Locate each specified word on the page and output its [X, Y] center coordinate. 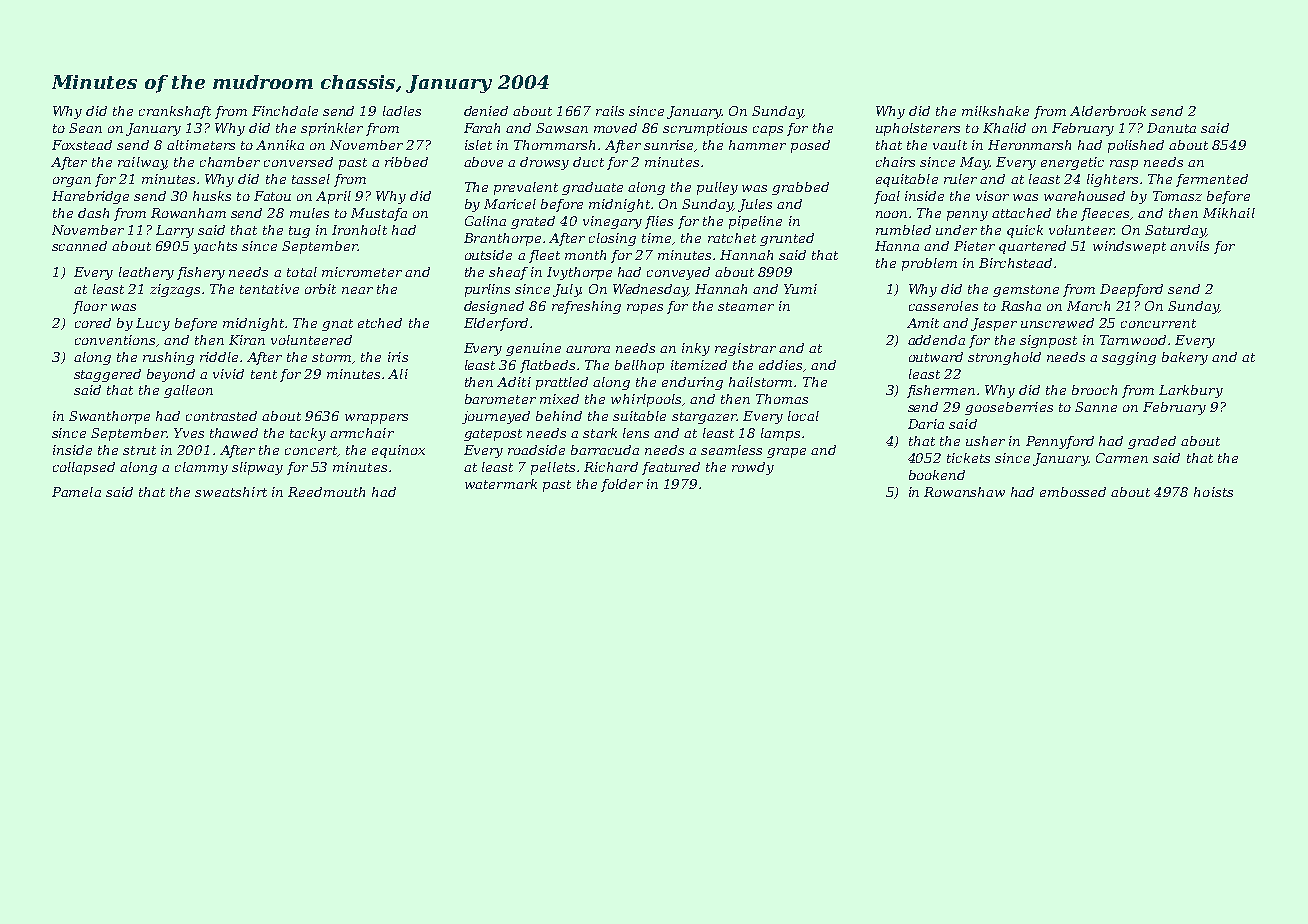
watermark [501, 484]
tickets [968, 458]
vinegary [612, 222]
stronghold [1004, 358]
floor [90, 307]
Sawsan [562, 128]
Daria [926, 424]
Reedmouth [326, 492]
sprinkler [332, 129]
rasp [1124, 165]
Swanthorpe [109, 417]
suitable [639, 416]
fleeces [1105, 214]
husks [212, 196]
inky [696, 349]
